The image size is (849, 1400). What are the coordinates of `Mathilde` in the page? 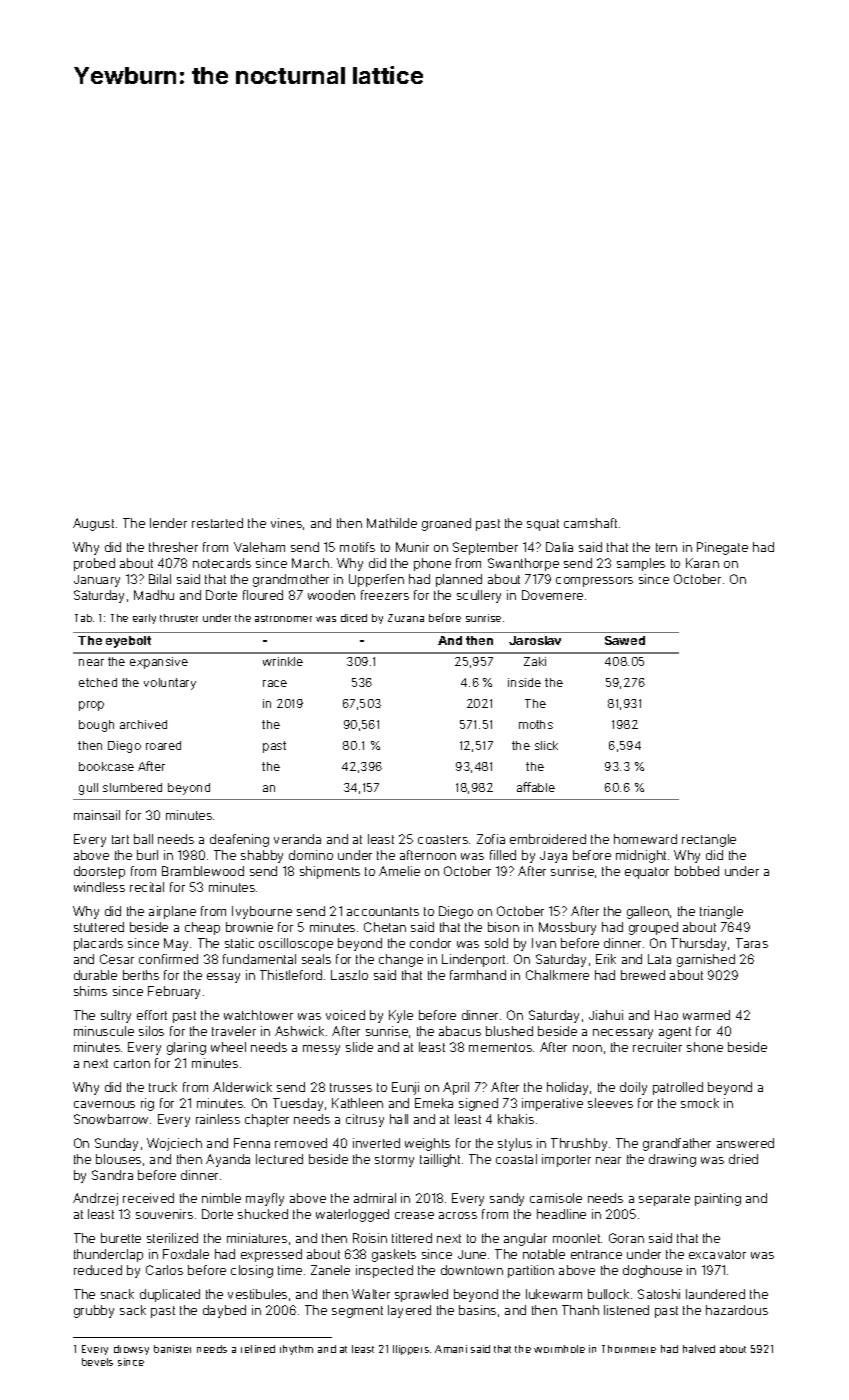 It's located at (392, 523).
